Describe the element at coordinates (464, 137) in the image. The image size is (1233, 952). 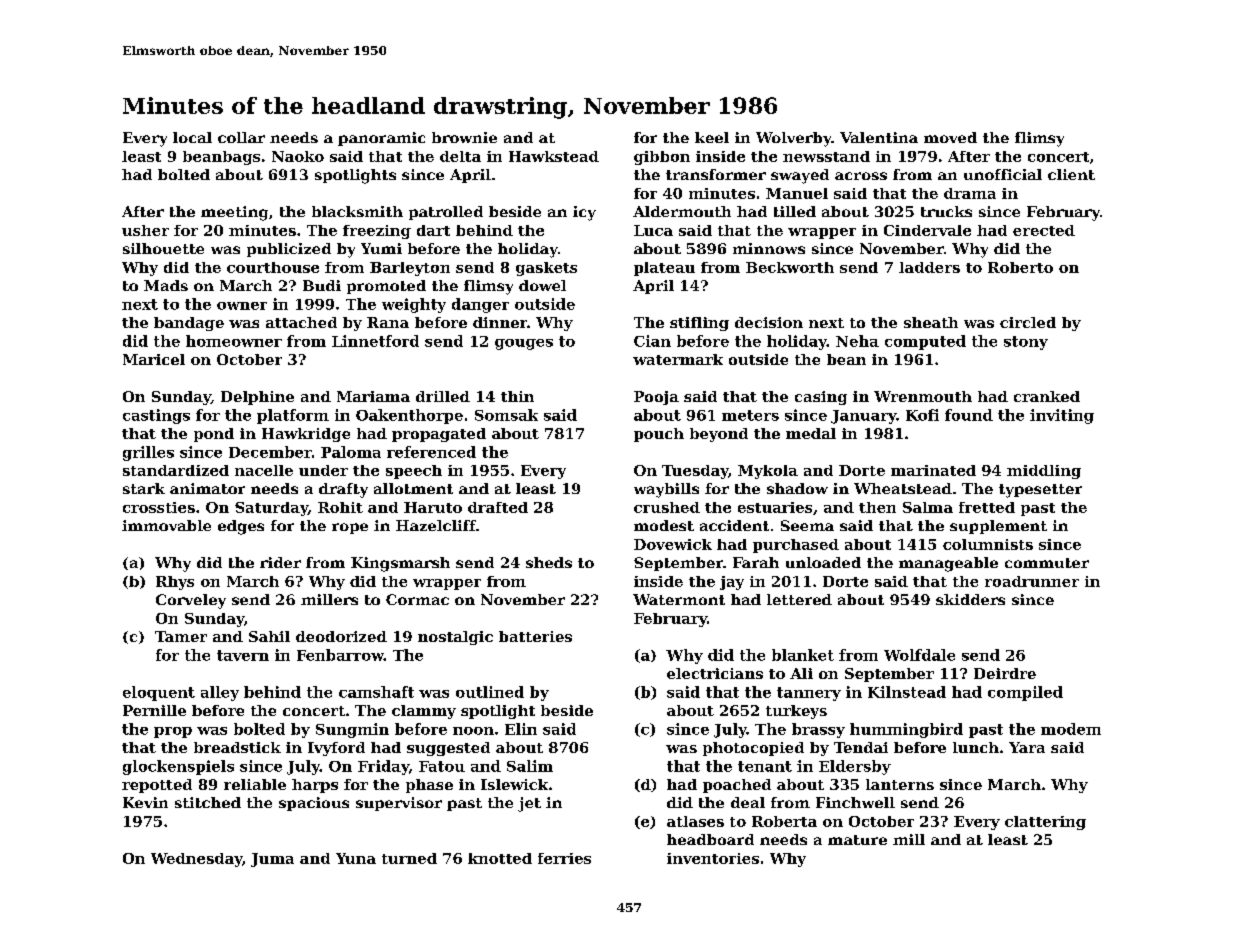
I see `brownie` at that location.
